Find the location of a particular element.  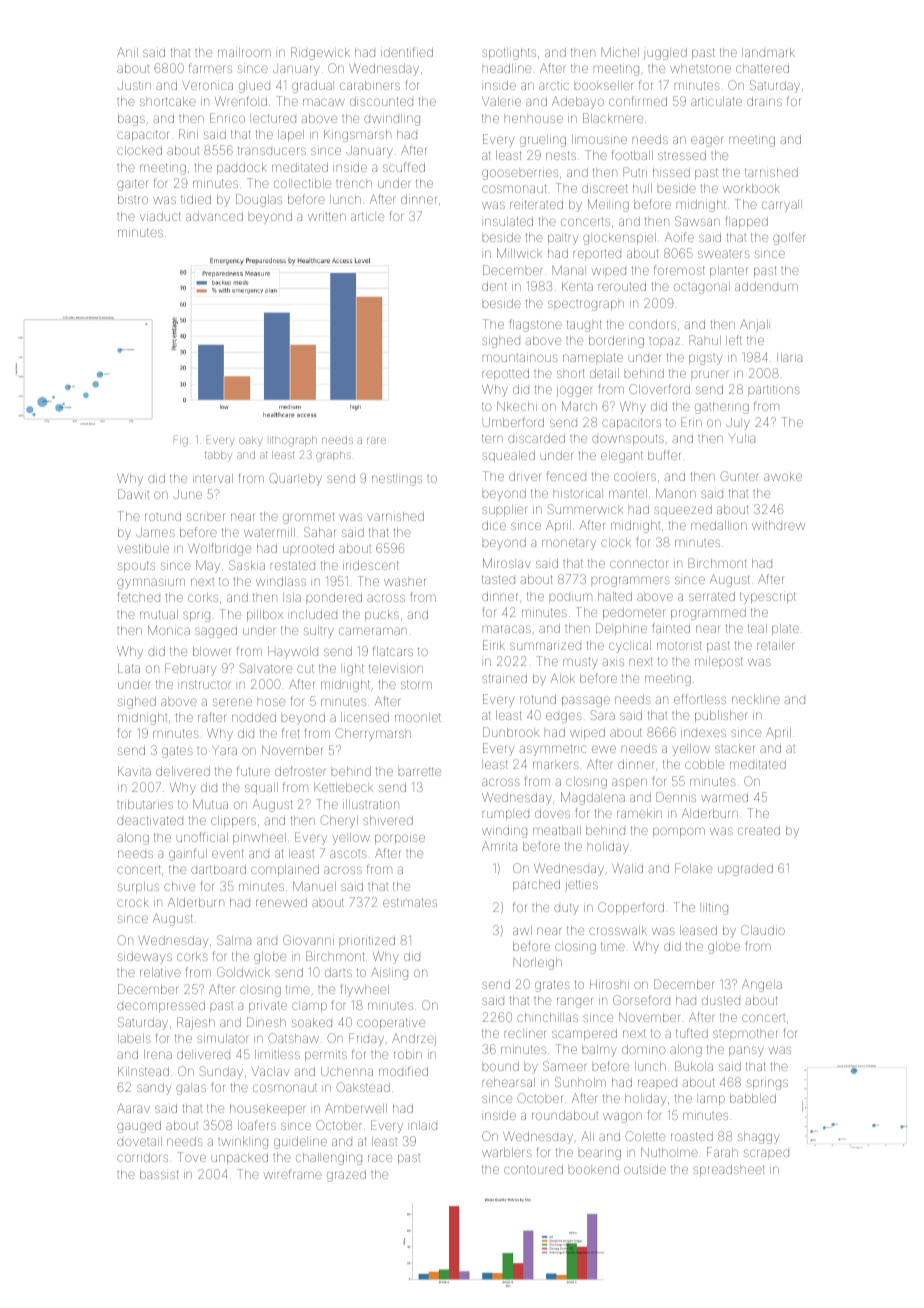

headline is located at coordinates (507, 68).
